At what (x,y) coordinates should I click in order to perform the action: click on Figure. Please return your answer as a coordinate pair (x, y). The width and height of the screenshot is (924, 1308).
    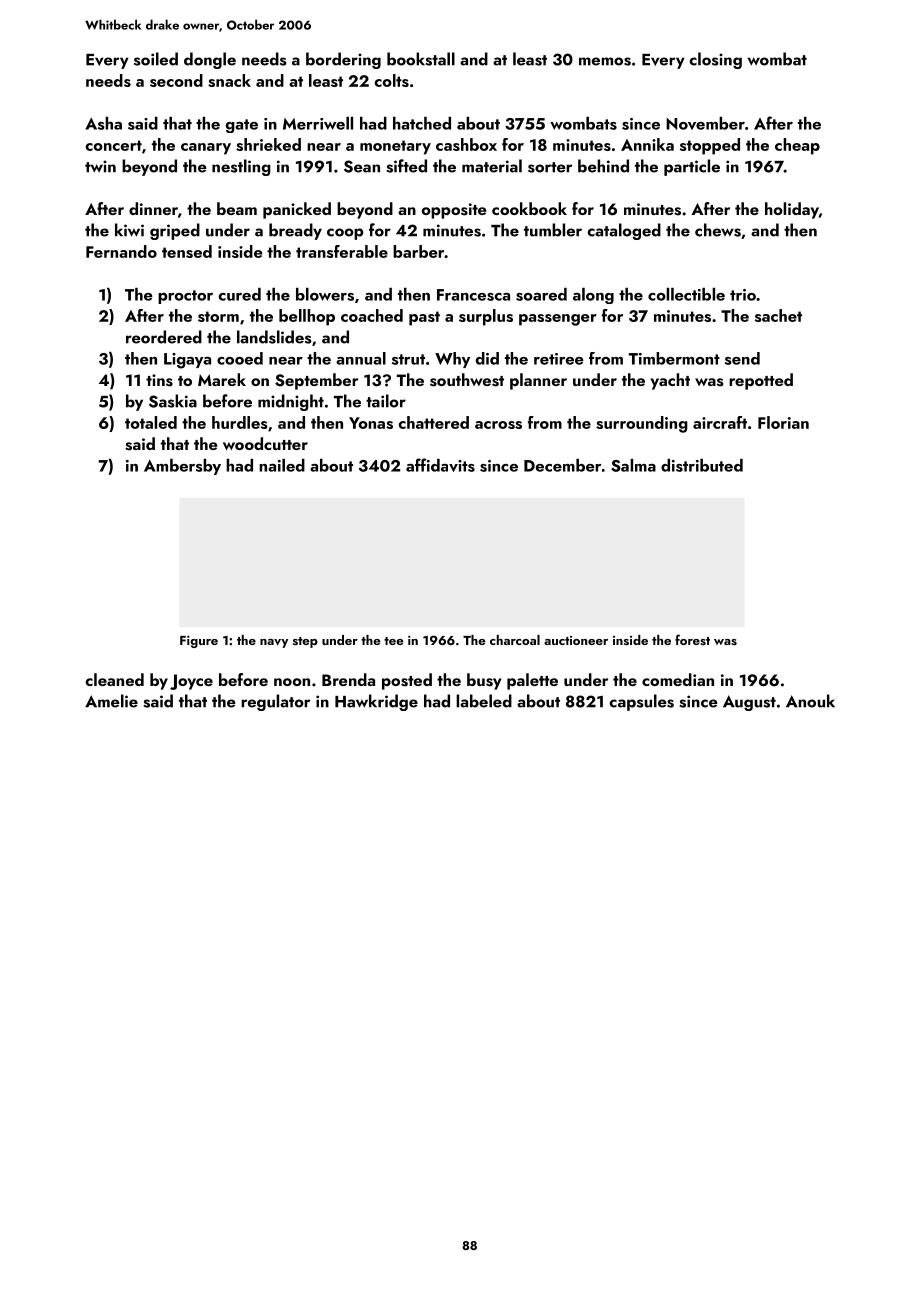
    Looking at the image, I should click on (199, 641).
